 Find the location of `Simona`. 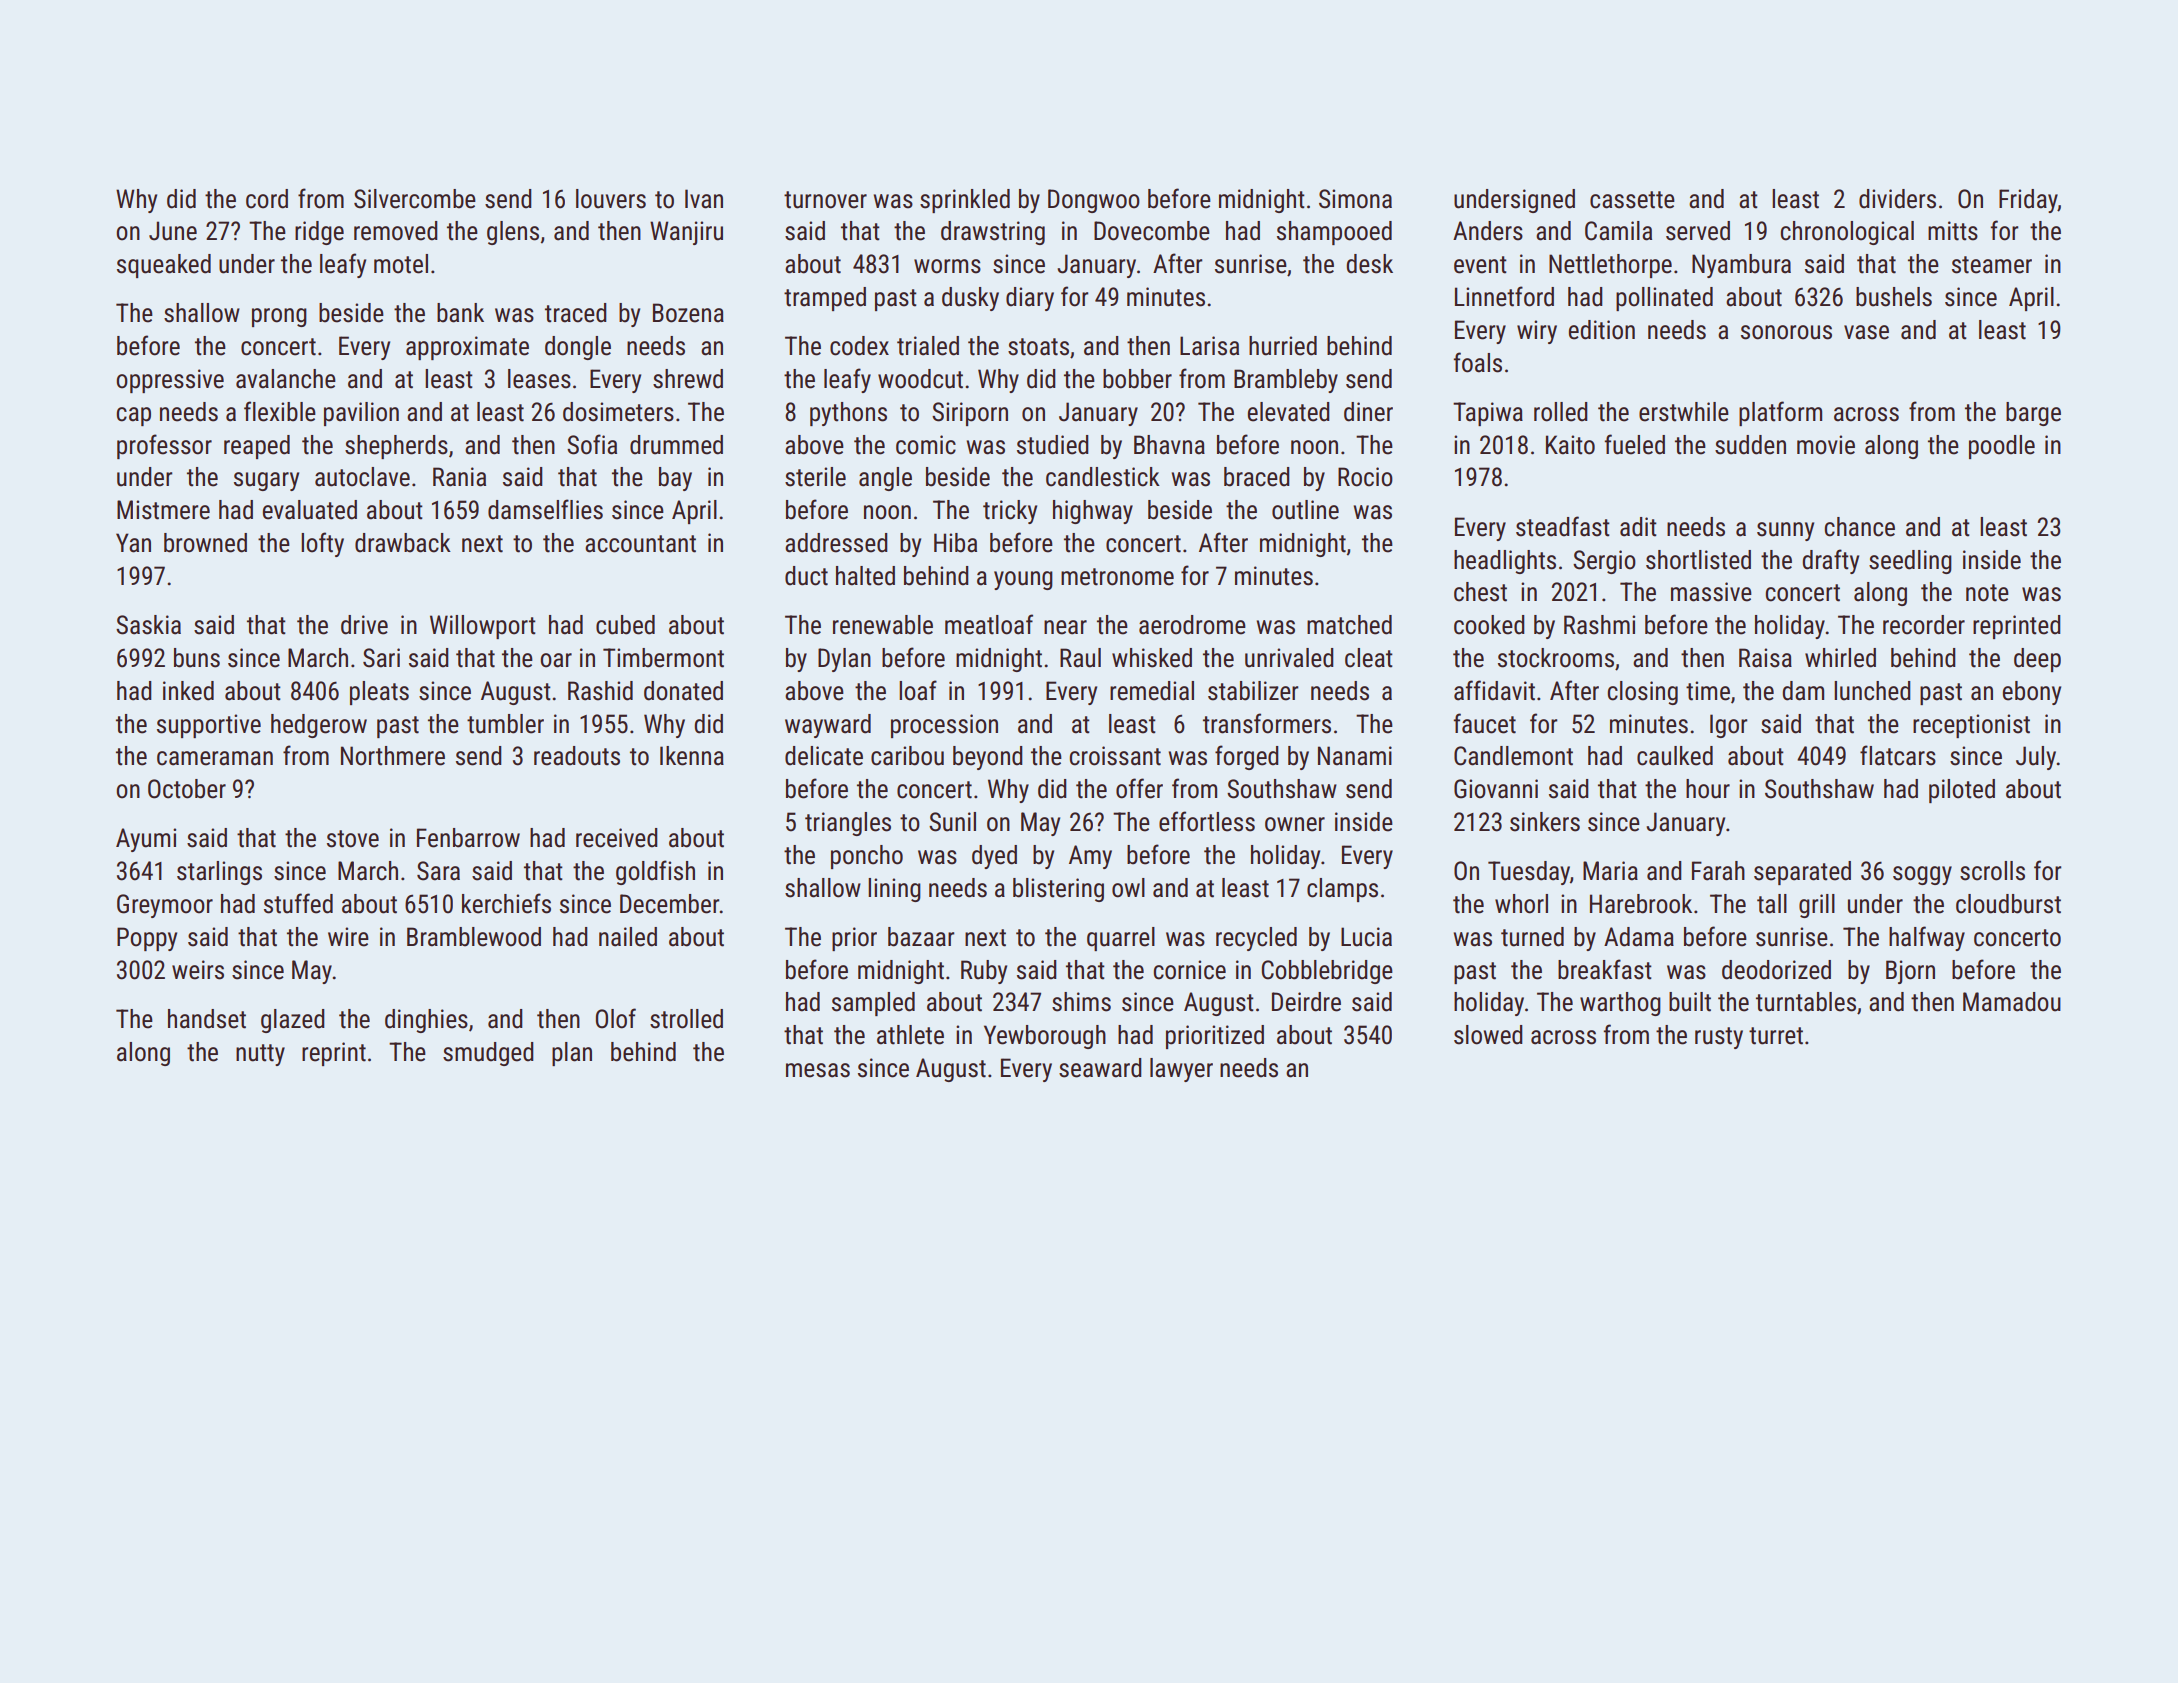

Simona is located at coordinates (1355, 199).
